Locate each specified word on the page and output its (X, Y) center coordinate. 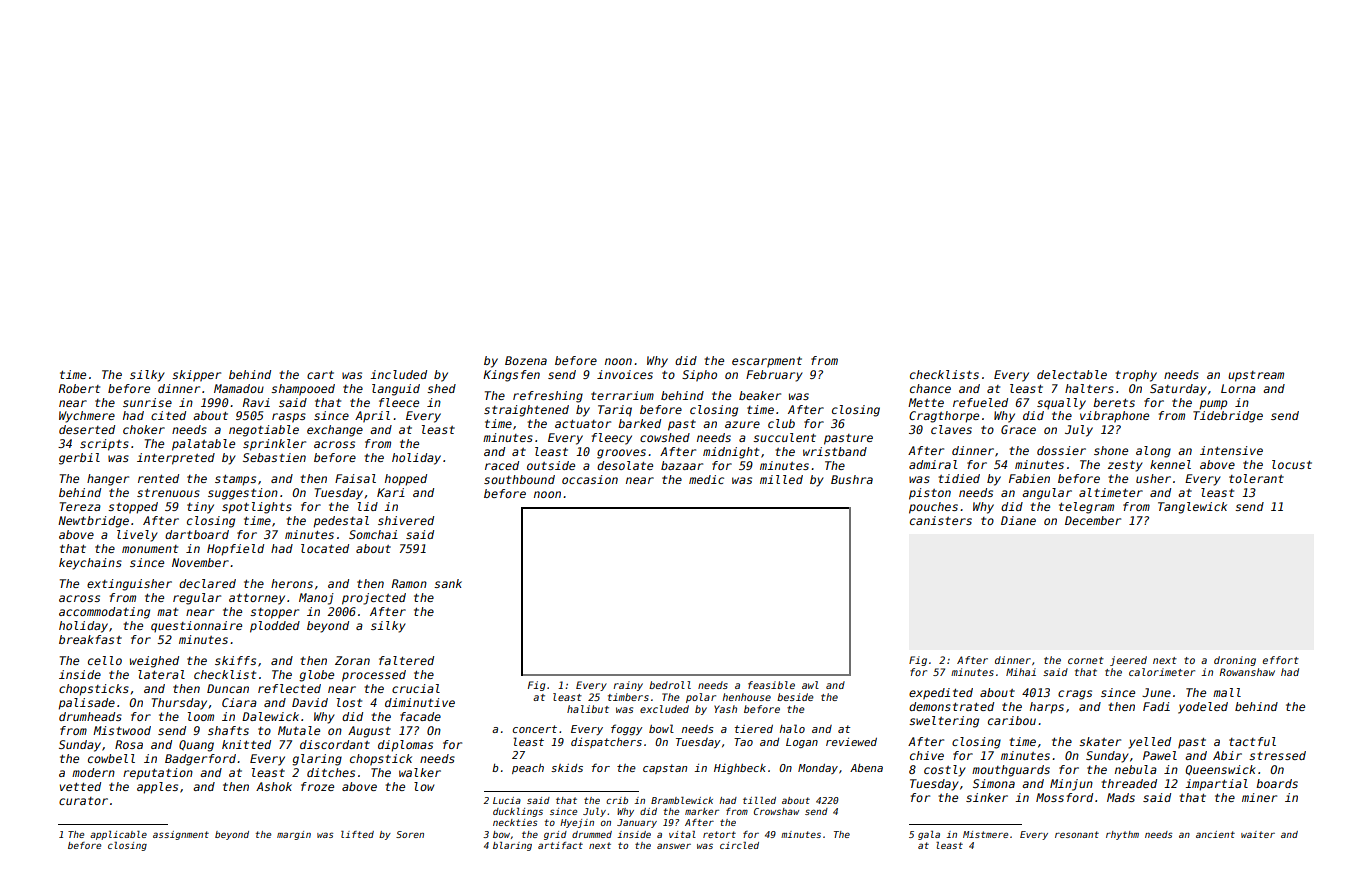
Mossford (1064, 797)
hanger (108, 480)
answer (674, 846)
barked (639, 423)
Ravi (256, 402)
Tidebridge (1228, 417)
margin (294, 835)
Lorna (1238, 388)
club (781, 423)
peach (528, 769)
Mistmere (985, 834)
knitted (246, 744)
